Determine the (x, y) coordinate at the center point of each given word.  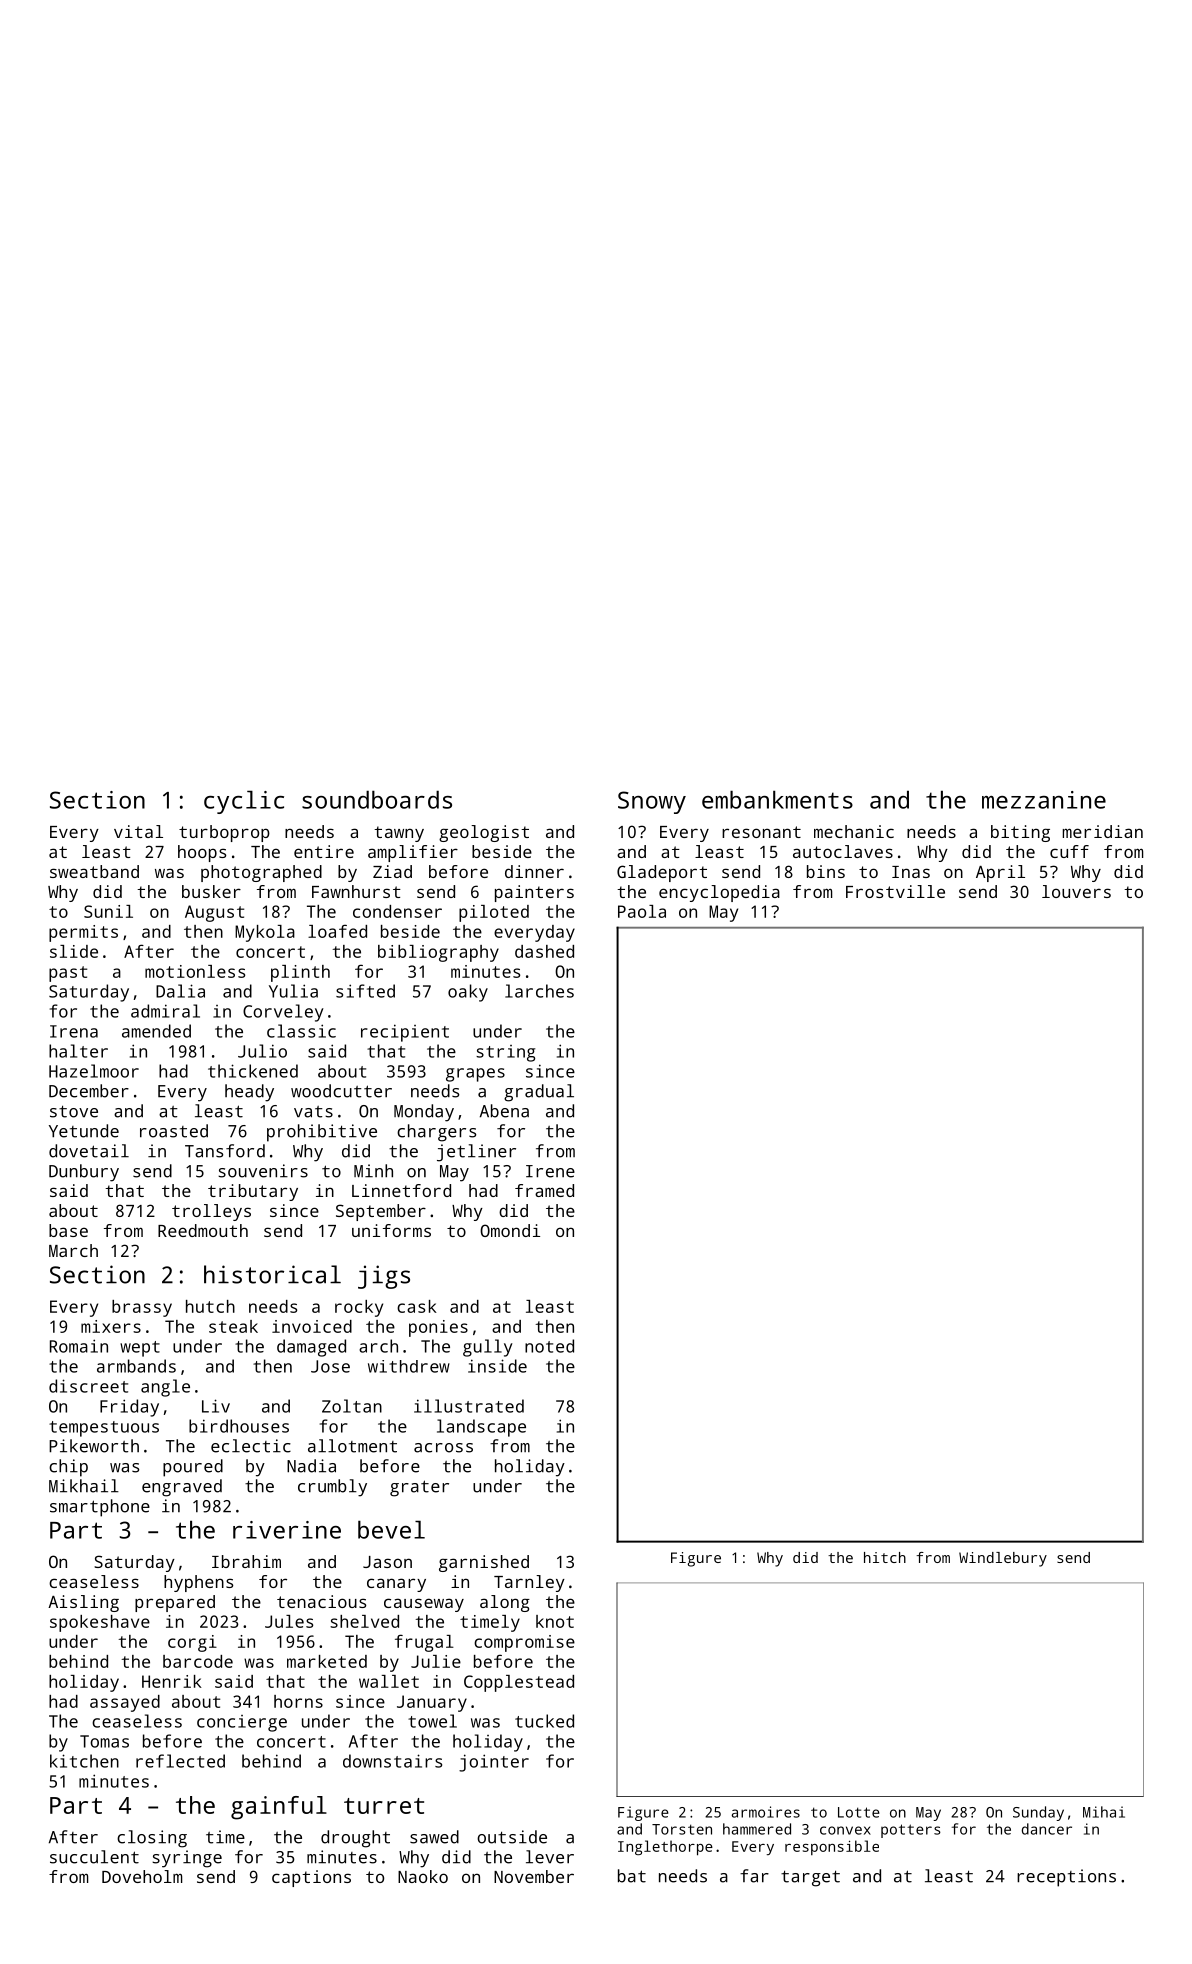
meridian (1103, 831)
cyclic (244, 802)
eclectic (251, 1446)
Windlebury (1003, 1559)
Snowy (652, 802)
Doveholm (142, 1876)
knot (555, 1621)
